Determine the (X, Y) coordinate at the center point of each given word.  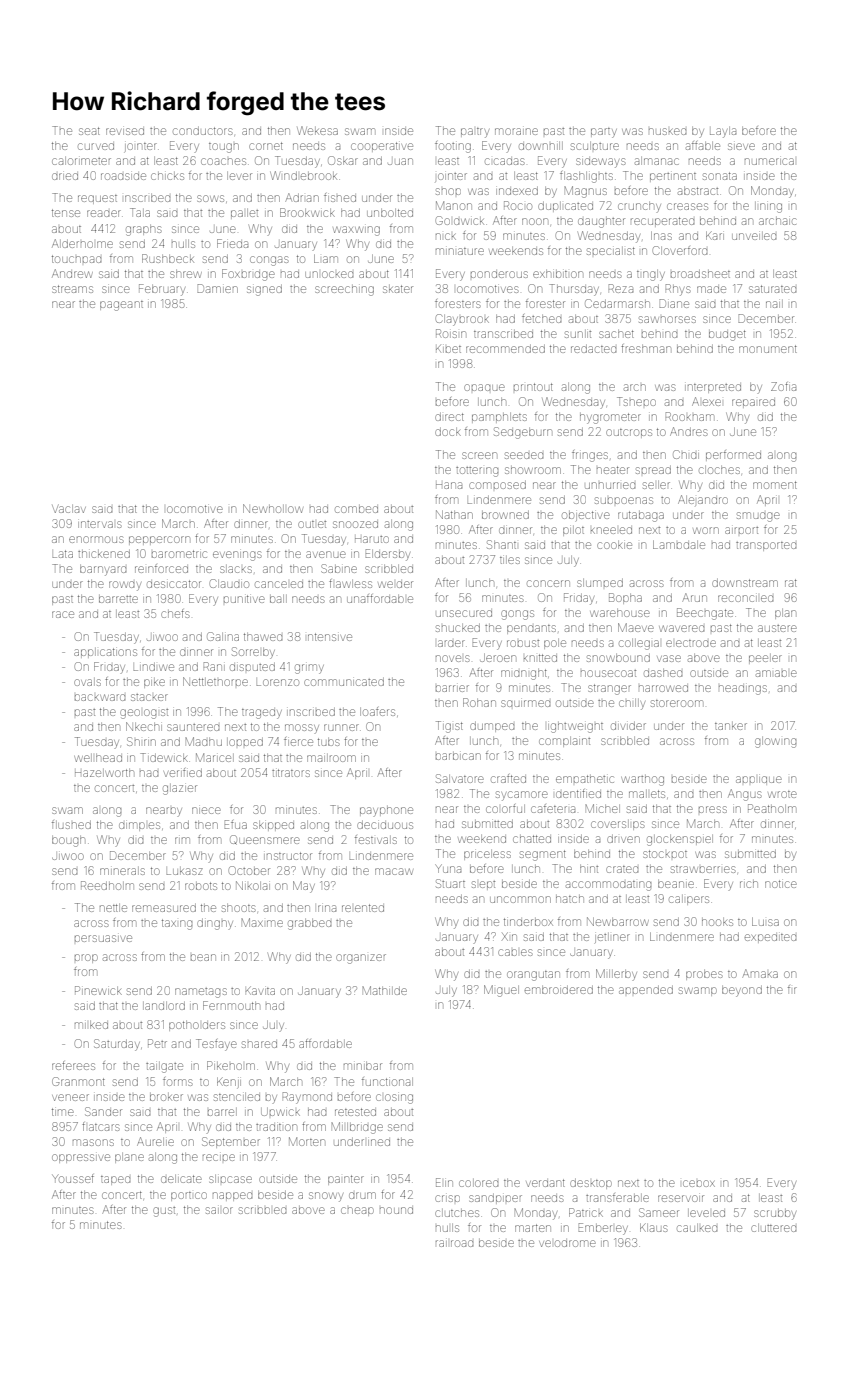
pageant (121, 306)
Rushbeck (167, 258)
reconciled (745, 598)
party (604, 133)
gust (164, 1212)
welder (395, 584)
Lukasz (185, 871)
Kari (715, 236)
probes (704, 975)
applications (105, 653)
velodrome (567, 1243)
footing (453, 147)
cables (515, 952)
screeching (344, 290)
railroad (454, 1243)
